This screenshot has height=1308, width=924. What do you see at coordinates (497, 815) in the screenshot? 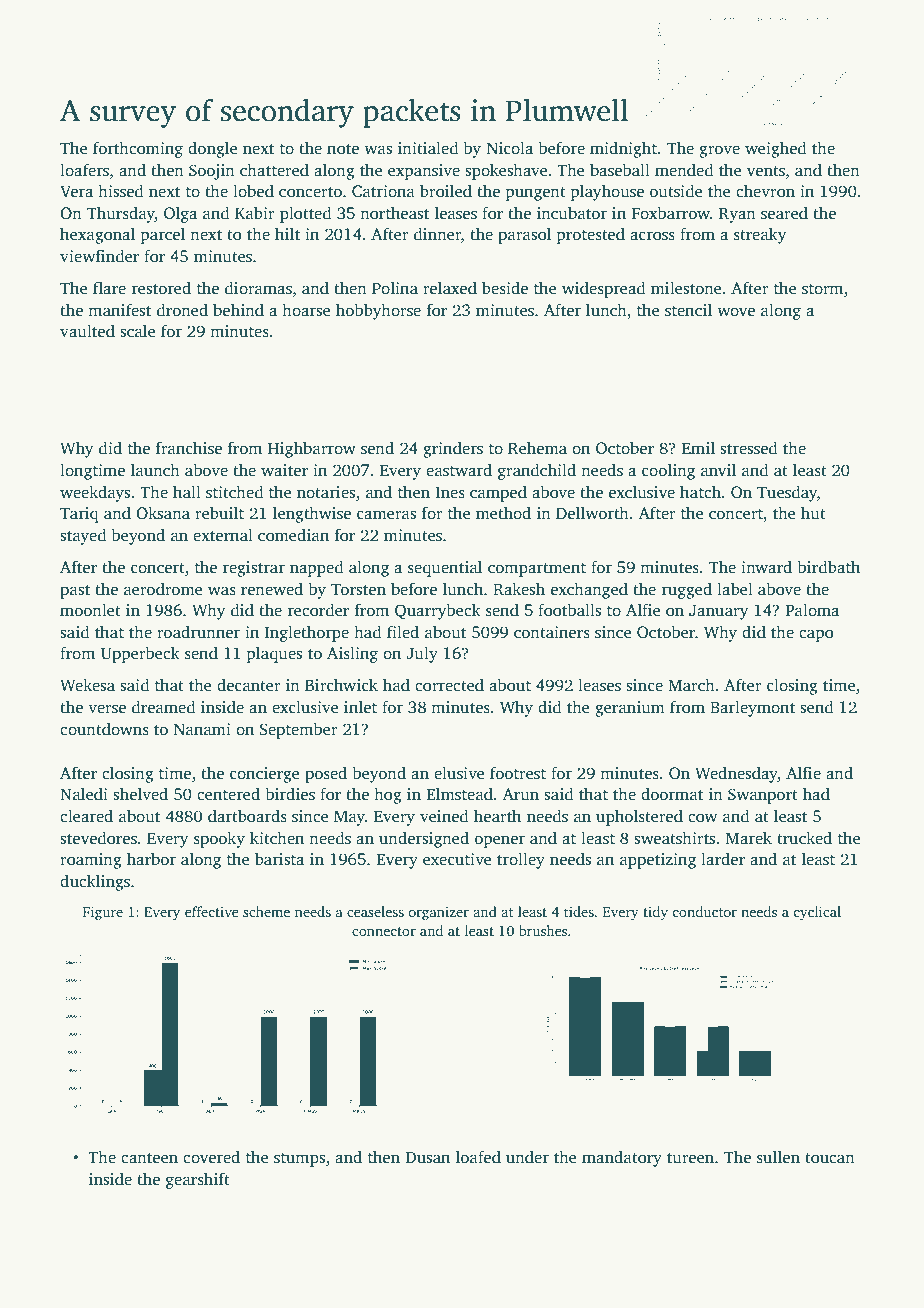
I see `hearth` at bounding box center [497, 815].
